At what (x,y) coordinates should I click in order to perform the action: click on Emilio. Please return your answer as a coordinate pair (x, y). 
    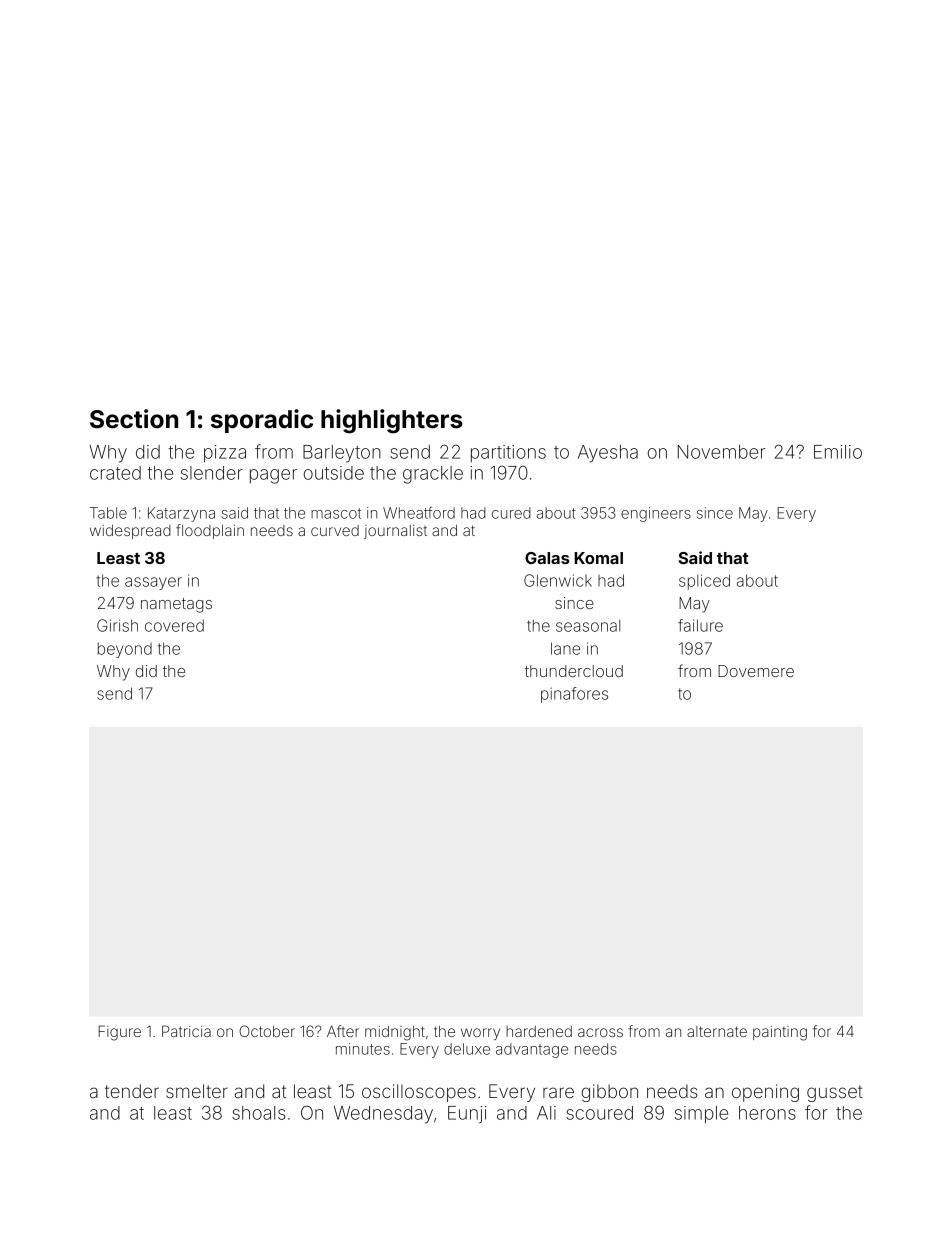
    Looking at the image, I should click on (838, 452).
